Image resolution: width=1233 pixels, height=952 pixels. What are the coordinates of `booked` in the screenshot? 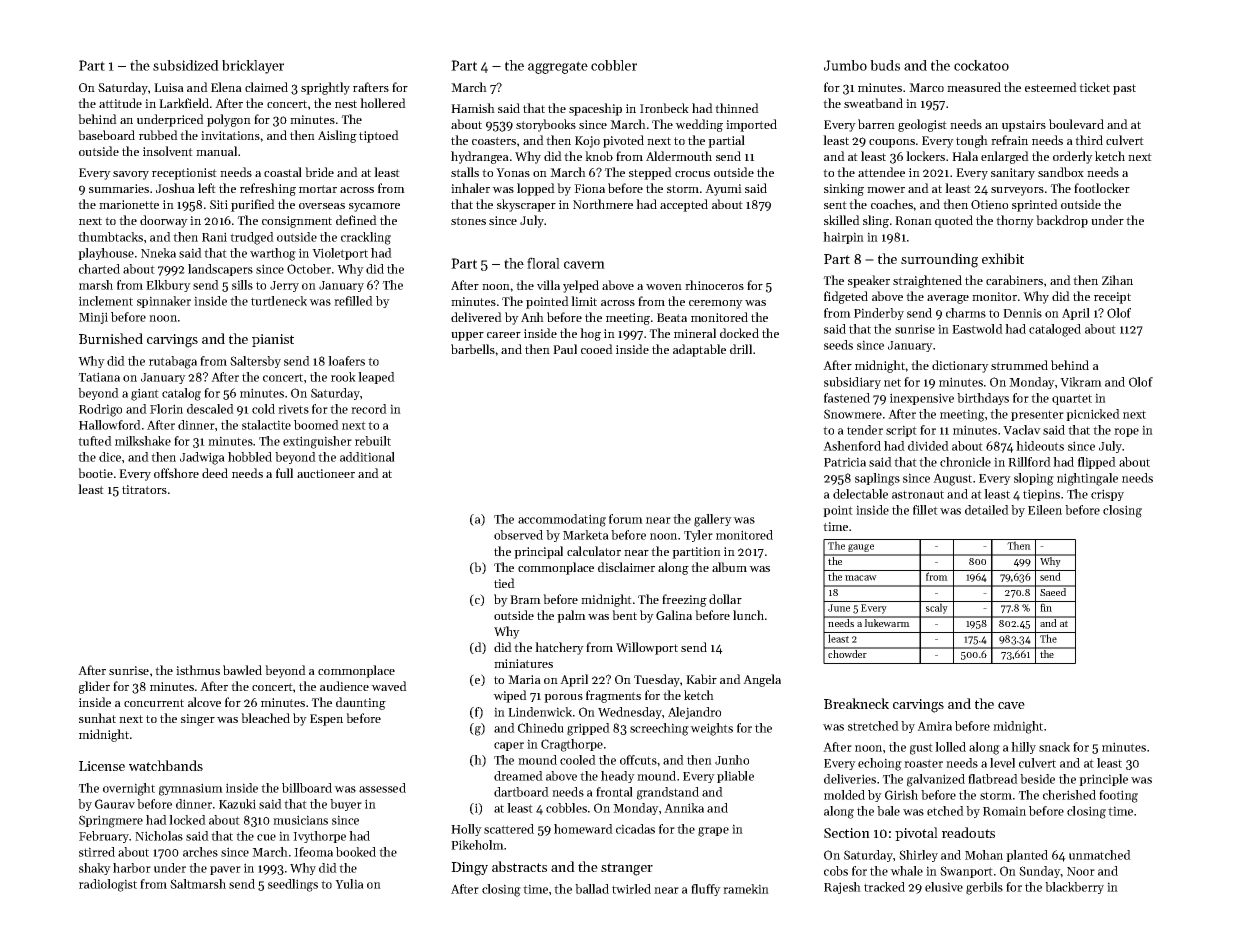 It's located at (356, 852).
